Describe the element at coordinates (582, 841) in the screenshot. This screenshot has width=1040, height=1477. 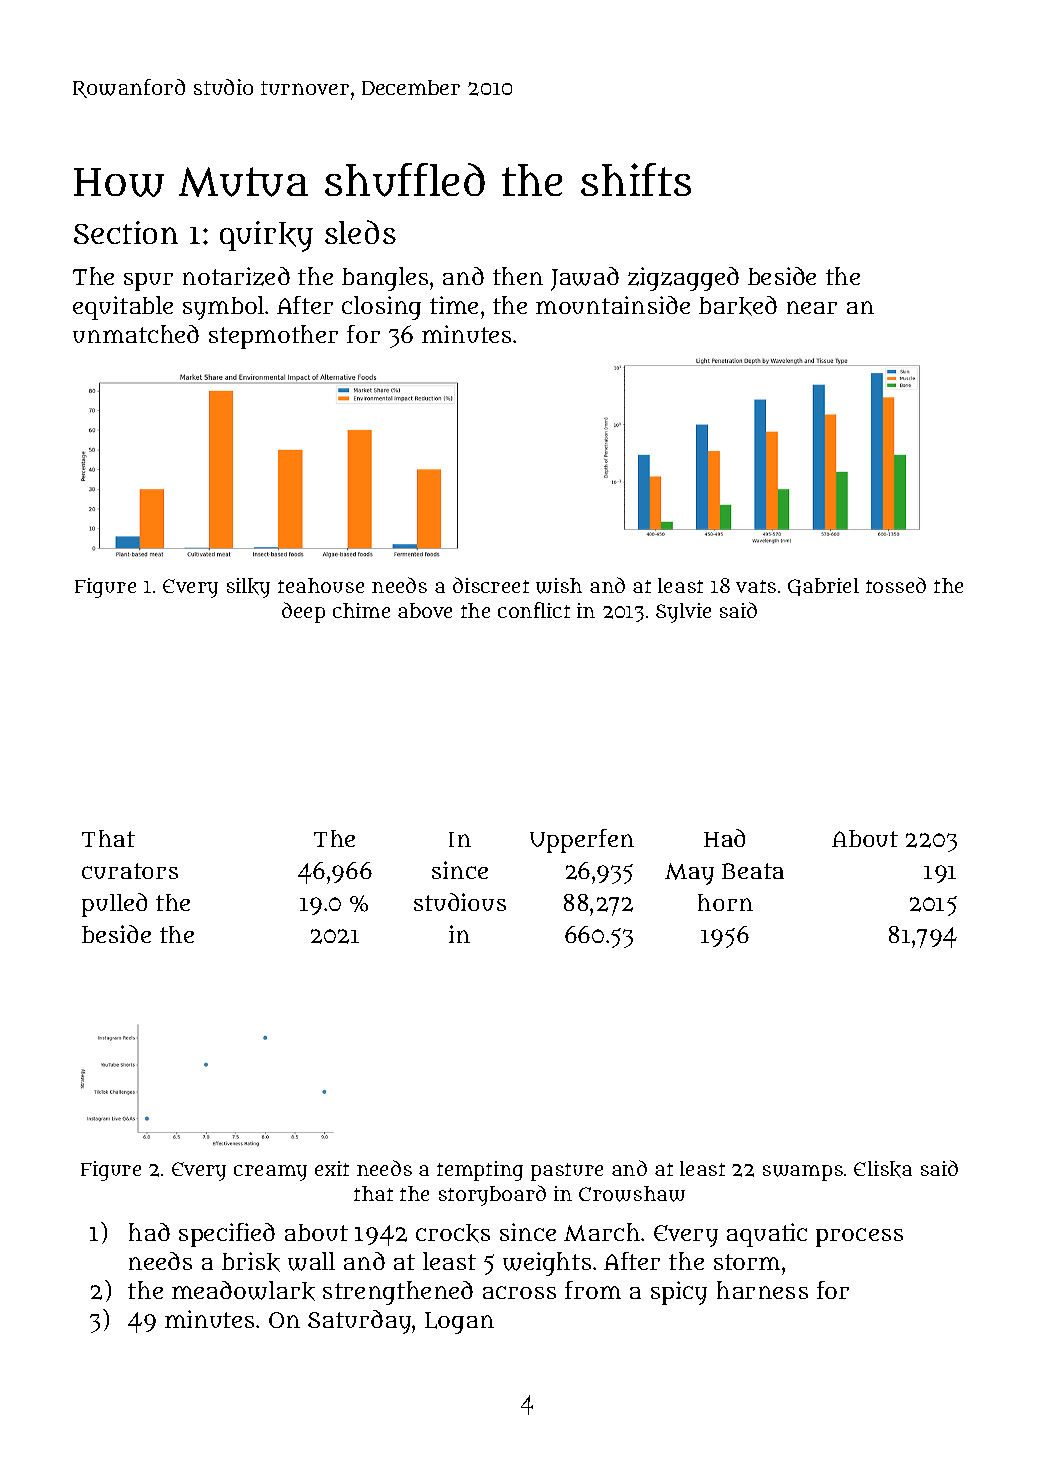
I see `Upperfen` at that location.
